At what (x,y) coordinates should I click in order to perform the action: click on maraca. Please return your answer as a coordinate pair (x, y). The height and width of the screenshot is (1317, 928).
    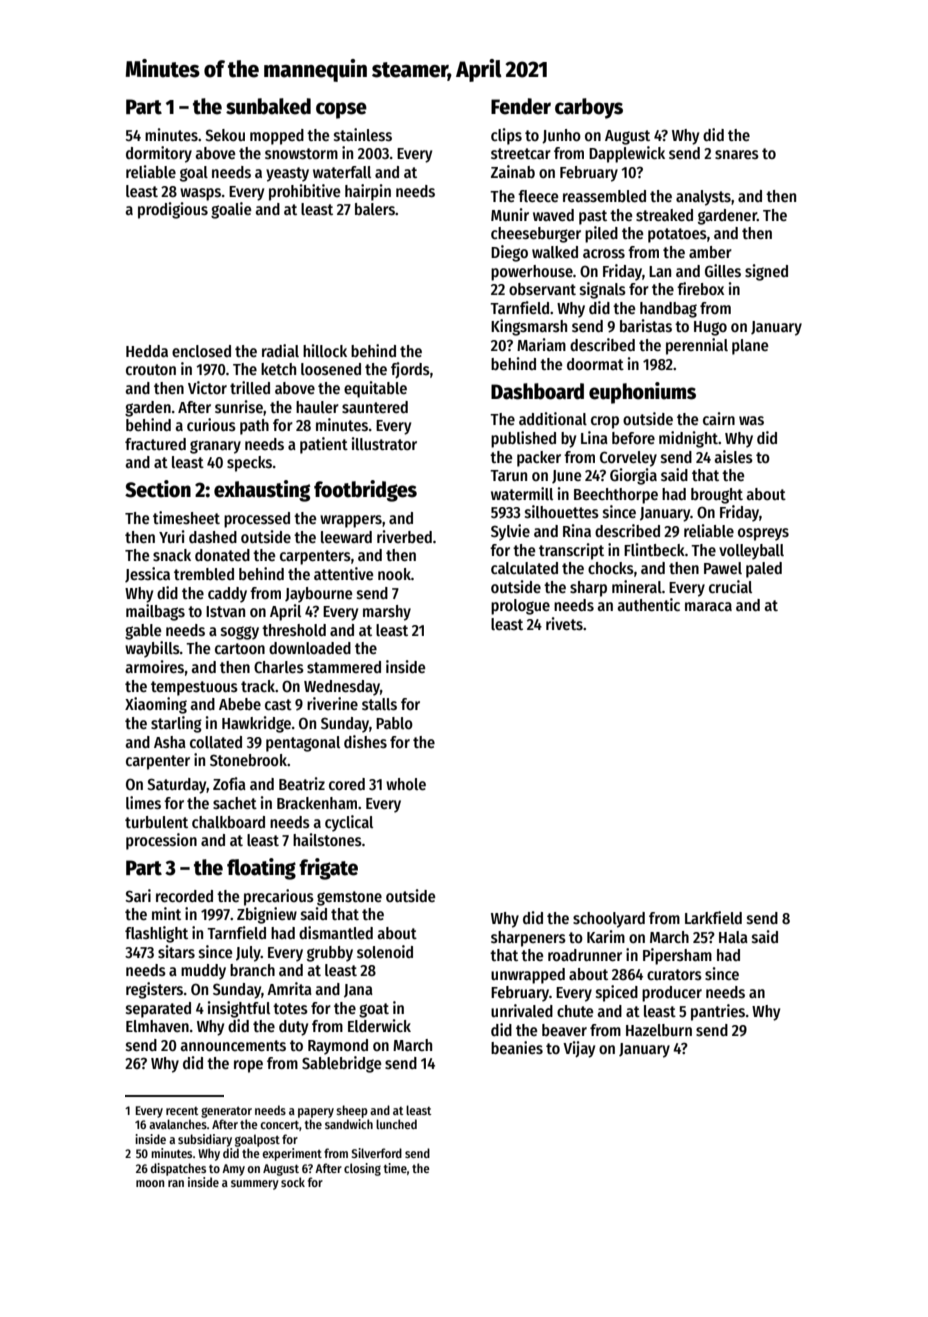
    Looking at the image, I should click on (708, 606).
